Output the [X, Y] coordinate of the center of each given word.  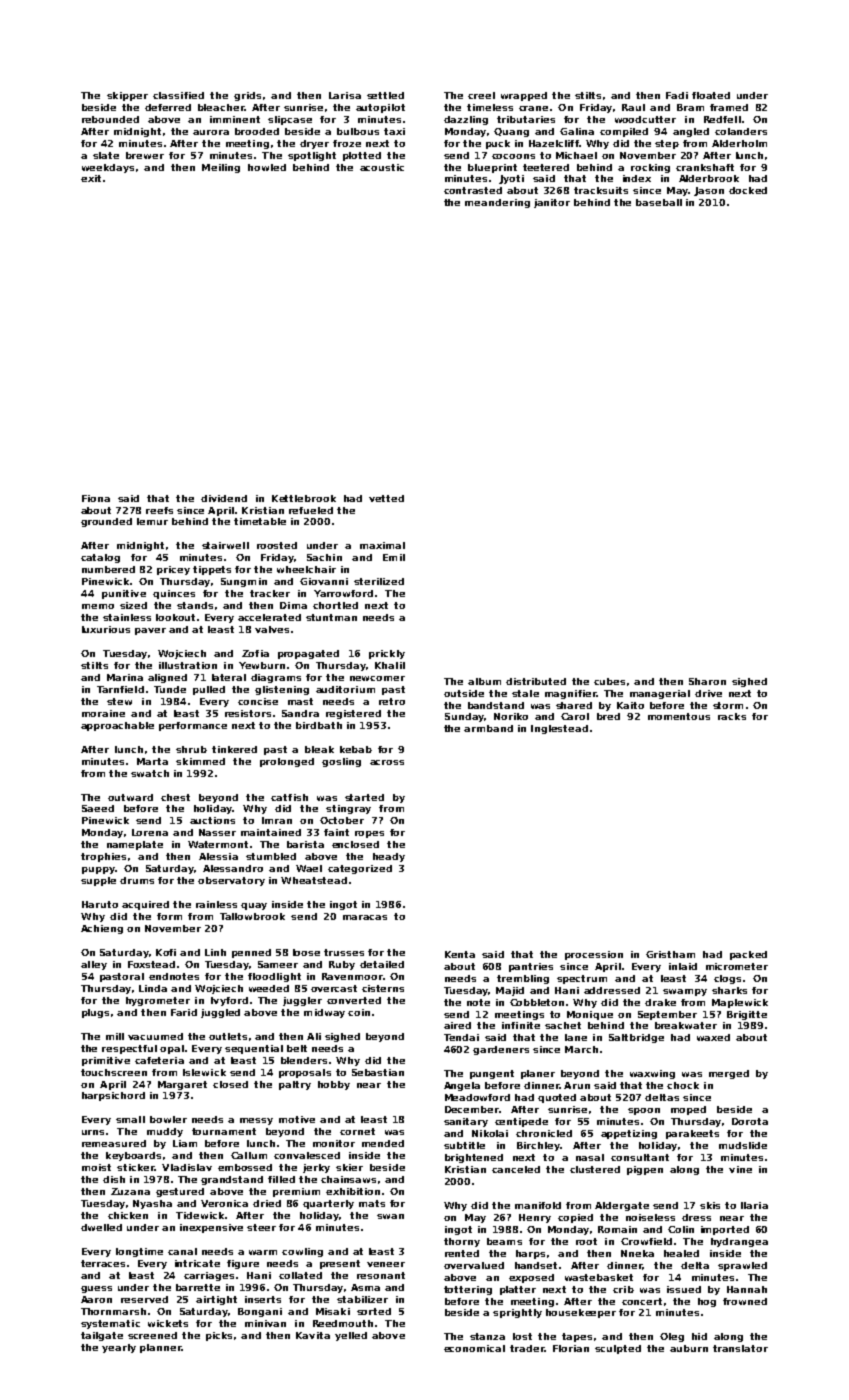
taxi [394, 131]
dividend [224, 498]
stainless [127, 617]
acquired [145, 905]
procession [594, 955]
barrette [198, 1287]
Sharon [707, 681]
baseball [659, 202]
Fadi [677, 95]
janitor [552, 203]
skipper [127, 96]
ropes [369, 834]
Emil [394, 557]
